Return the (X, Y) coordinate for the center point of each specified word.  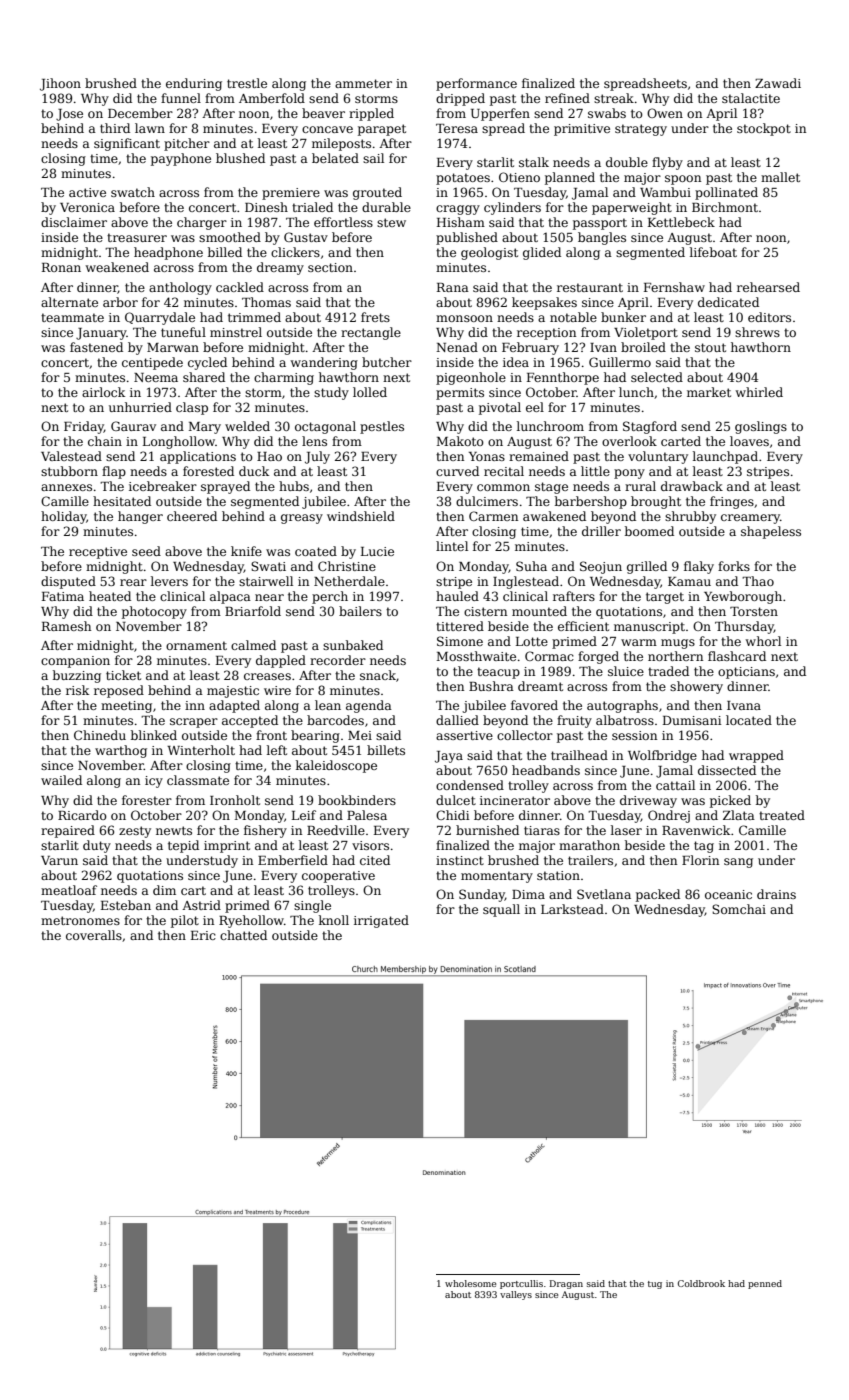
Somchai (739, 909)
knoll (334, 920)
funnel (181, 98)
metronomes (80, 920)
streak (614, 98)
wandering (324, 363)
